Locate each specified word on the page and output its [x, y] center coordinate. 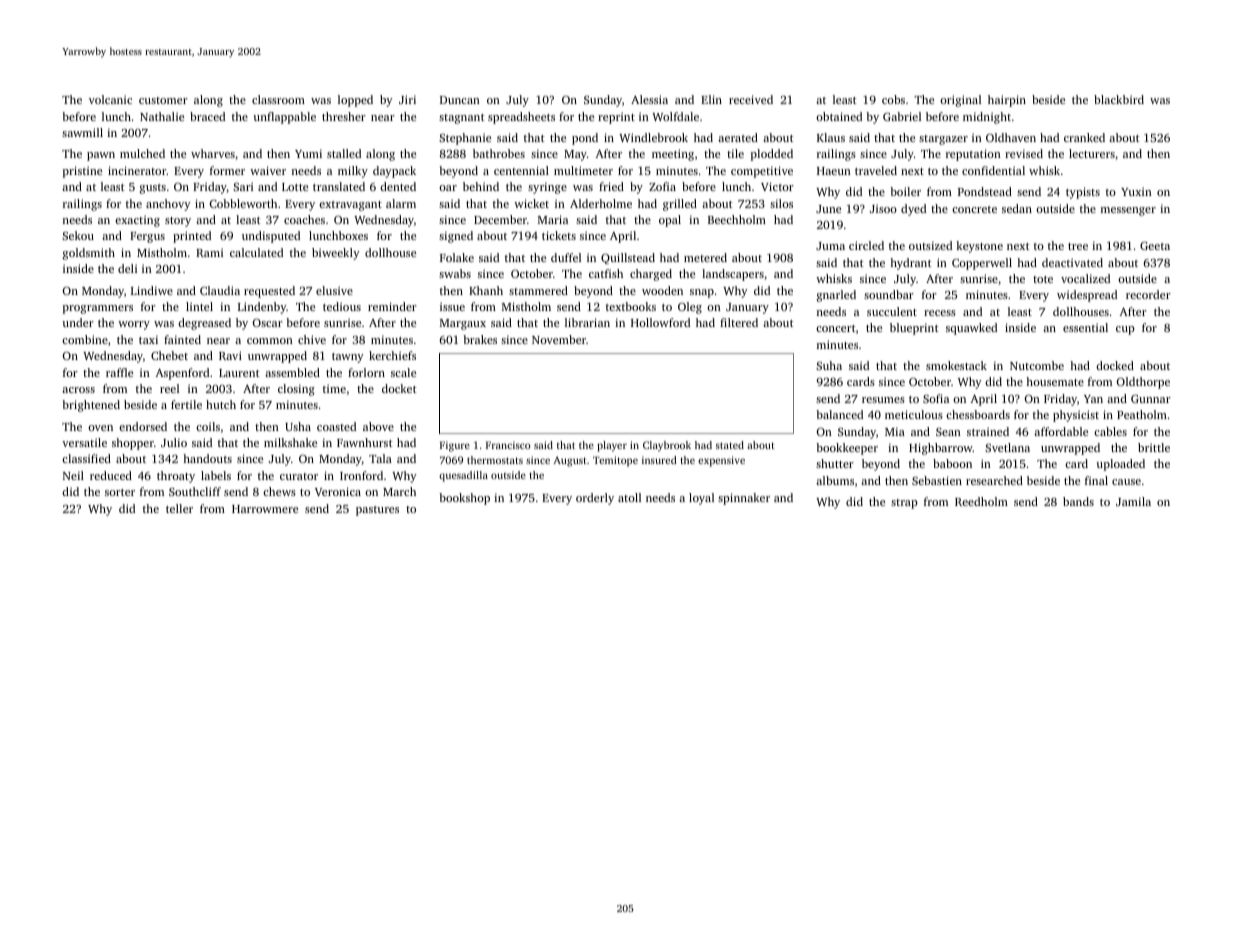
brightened [91, 406]
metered [705, 257]
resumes [883, 400]
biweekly [336, 254]
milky [353, 172]
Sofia [936, 398]
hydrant [911, 264]
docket [399, 388]
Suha [829, 365]
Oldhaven [1011, 137]
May [575, 155]
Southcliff [195, 491]
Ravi [230, 355]
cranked [1084, 137]
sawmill [82, 132]
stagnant [462, 119]
